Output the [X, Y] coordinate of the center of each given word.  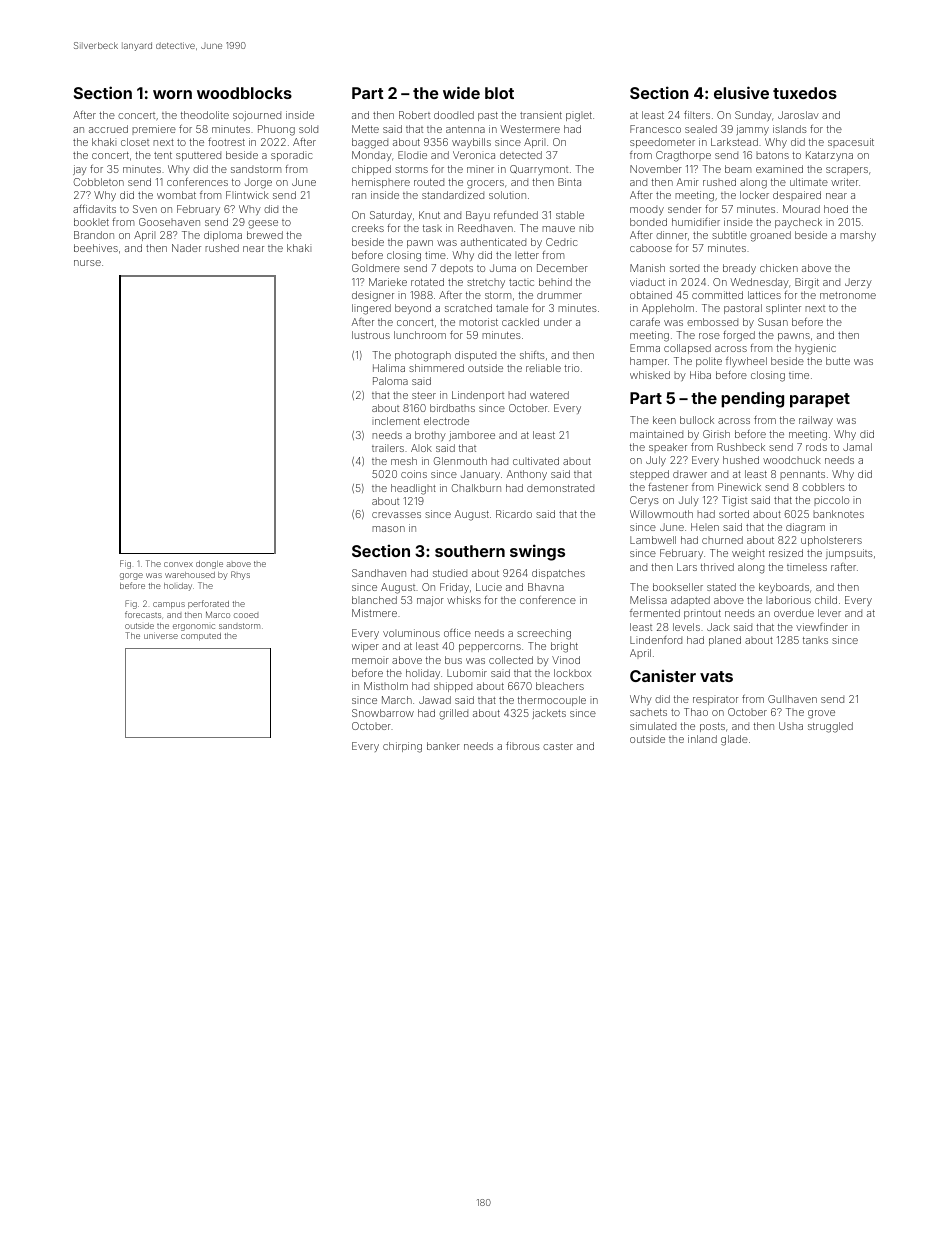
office [457, 632]
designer [373, 296]
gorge [131, 576]
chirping [402, 747]
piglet [579, 116]
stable [570, 215]
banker [443, 746]
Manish [647, 268]
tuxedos [805, 93]
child [826, 600]
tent [163, 155]
